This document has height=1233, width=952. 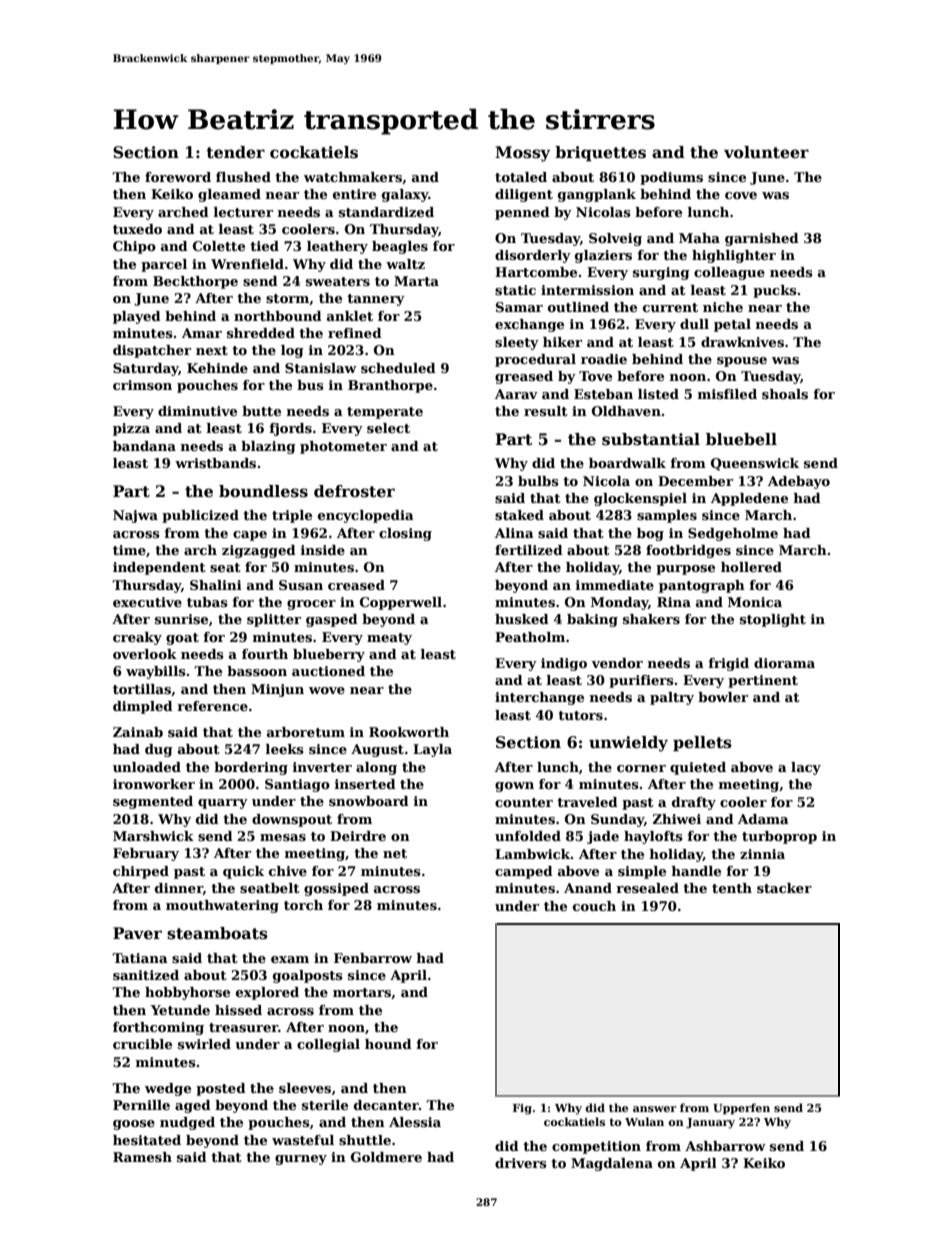 What do you see at coordinates (775, 291) in the document?
I see `pucks` at bounding box center [775, 291].
